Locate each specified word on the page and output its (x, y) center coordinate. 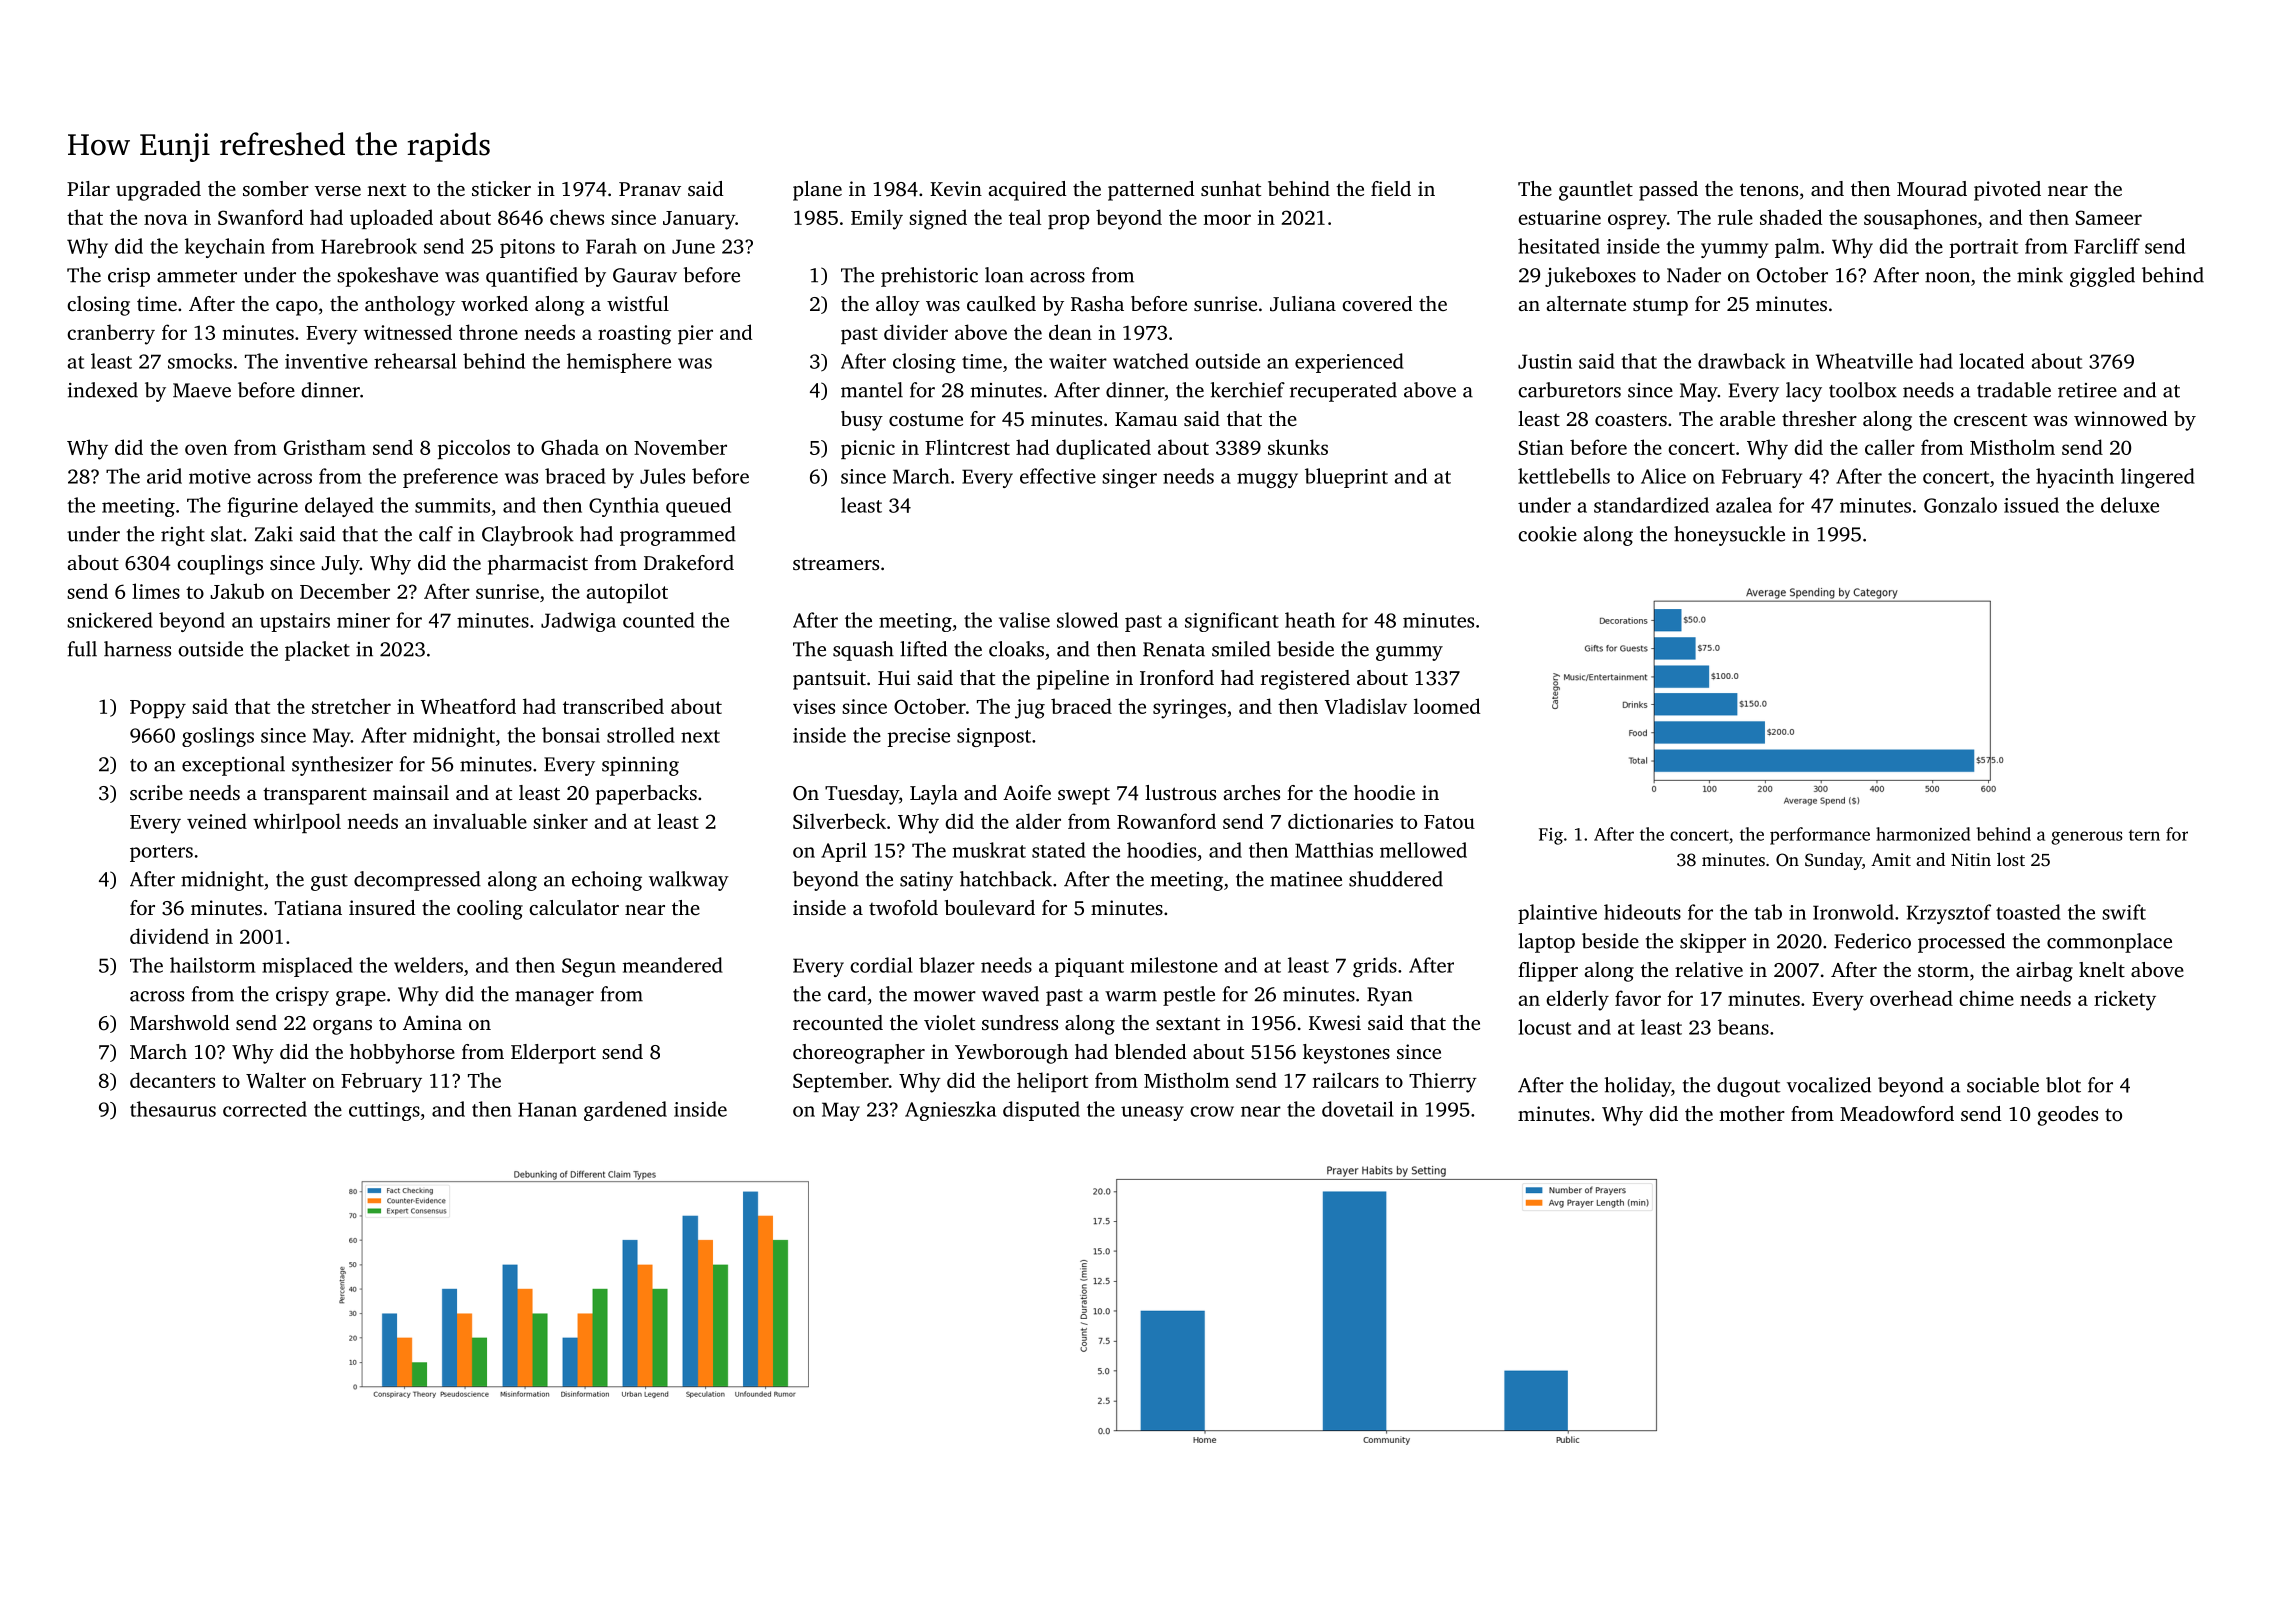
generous (2086, 838)
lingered (2158, 478)
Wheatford (468, 706)
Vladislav (1365, 706)
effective (1058, 476)
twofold (903, 907)
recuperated (1343, 392)
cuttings (384, 1111)
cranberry (111, 334)
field (1391, 188)
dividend (169, 936)
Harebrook (369, 246)
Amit (1891, 859)
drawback (1742, 361)
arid (164, 476)
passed (1668, 191)
